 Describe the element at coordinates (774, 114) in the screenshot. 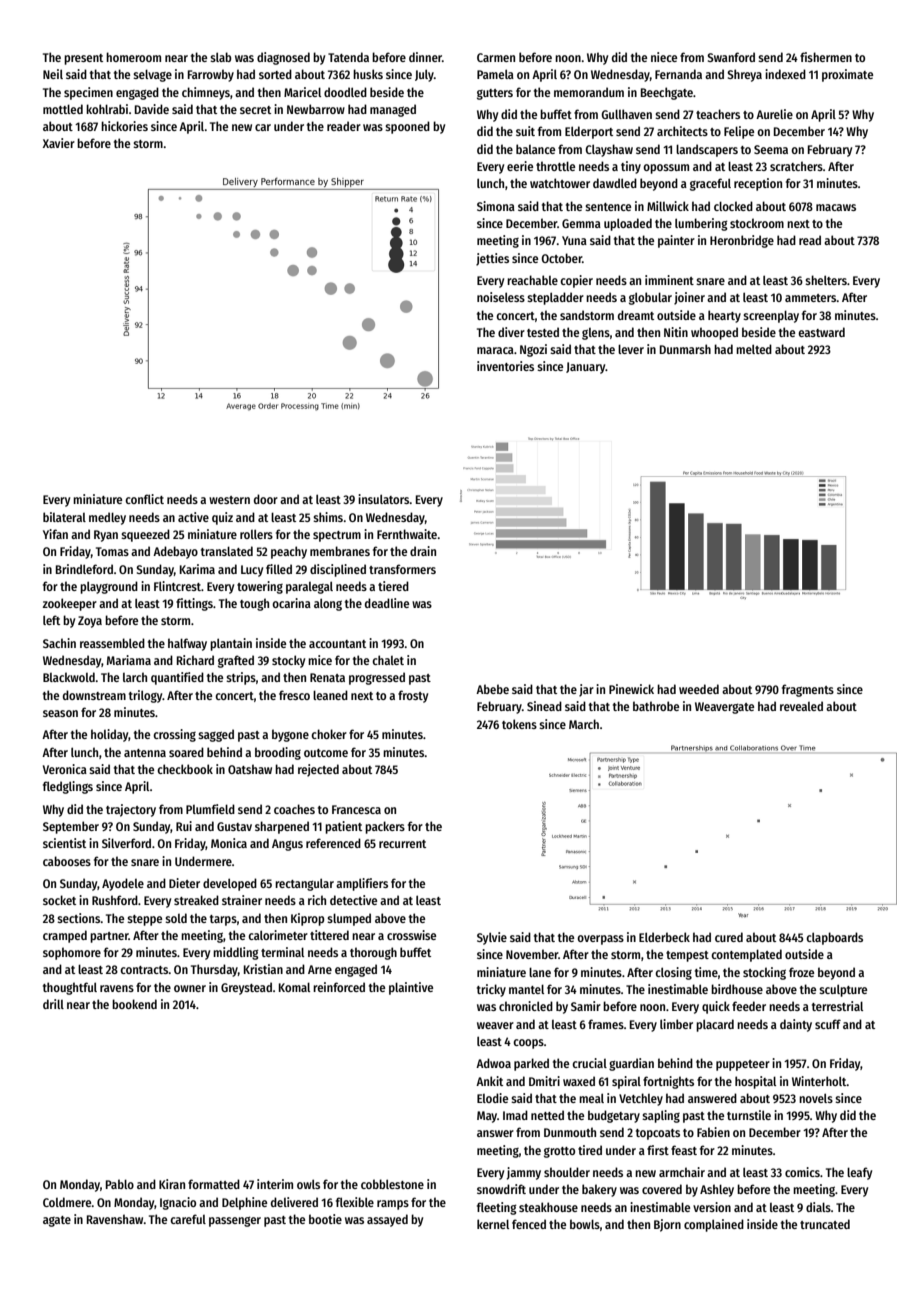

I see `Aurelie` at that location.
